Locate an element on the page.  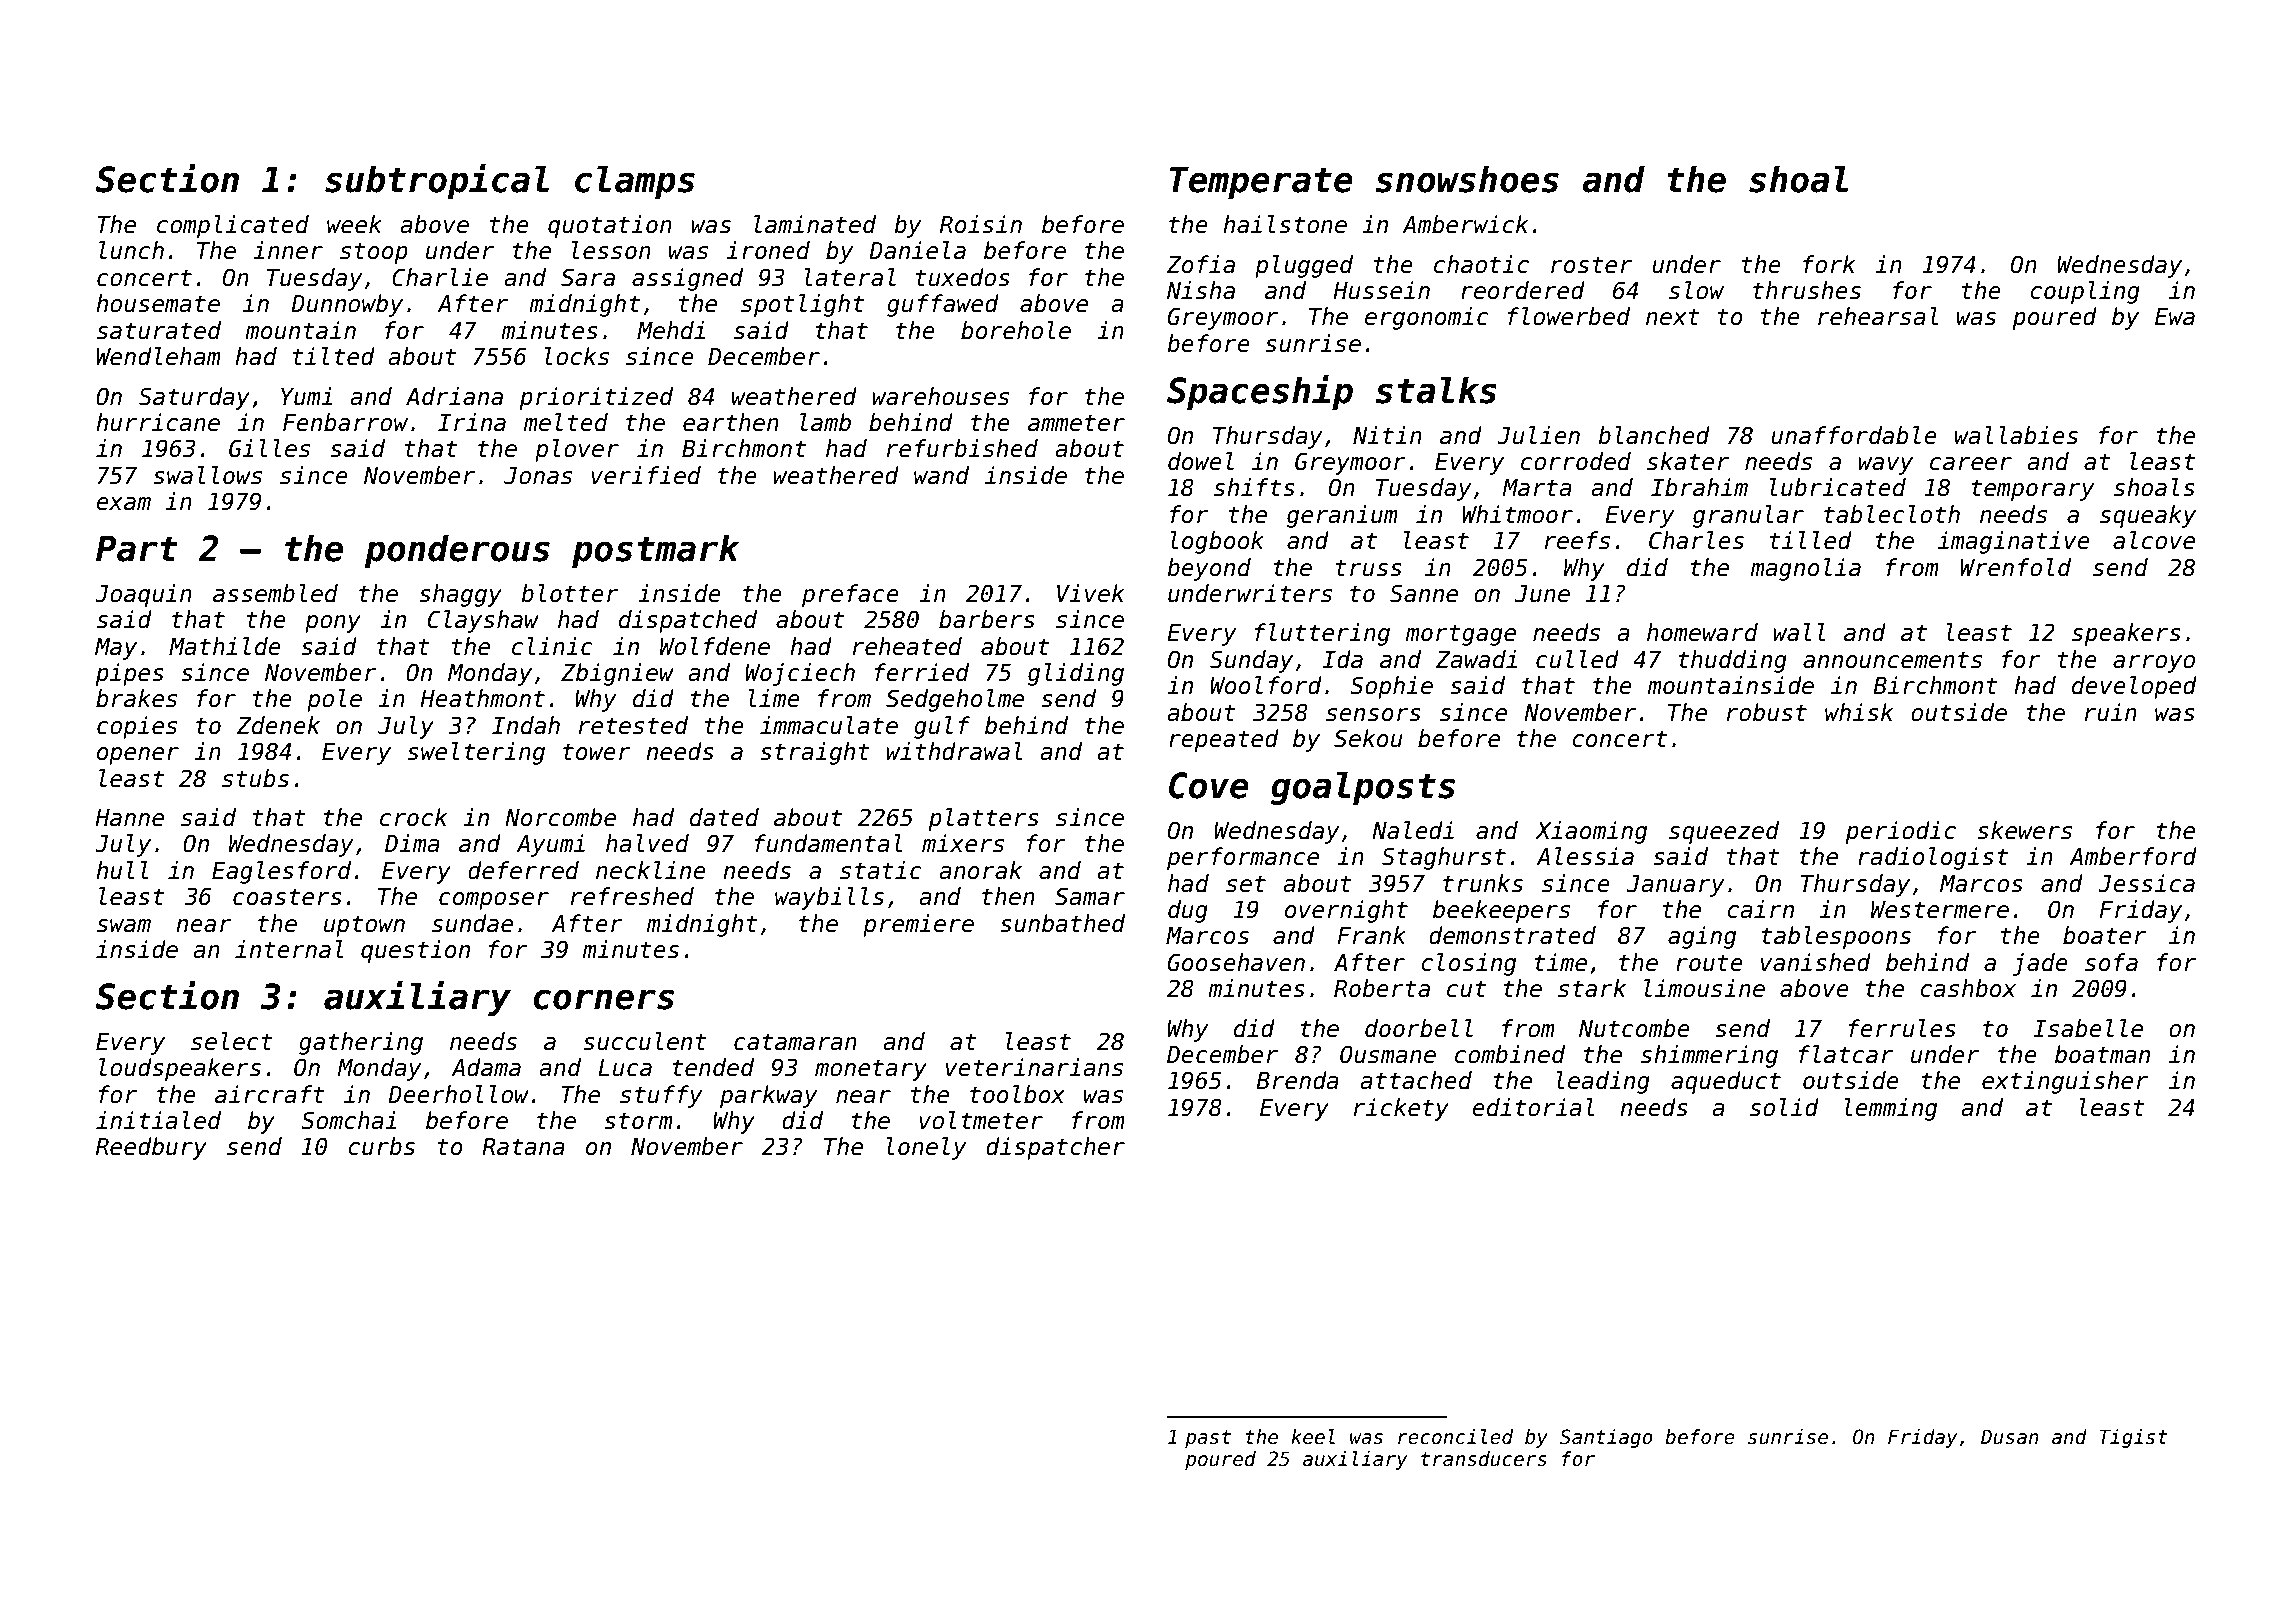
Dunnowby is located at coordinates (347, 305).
